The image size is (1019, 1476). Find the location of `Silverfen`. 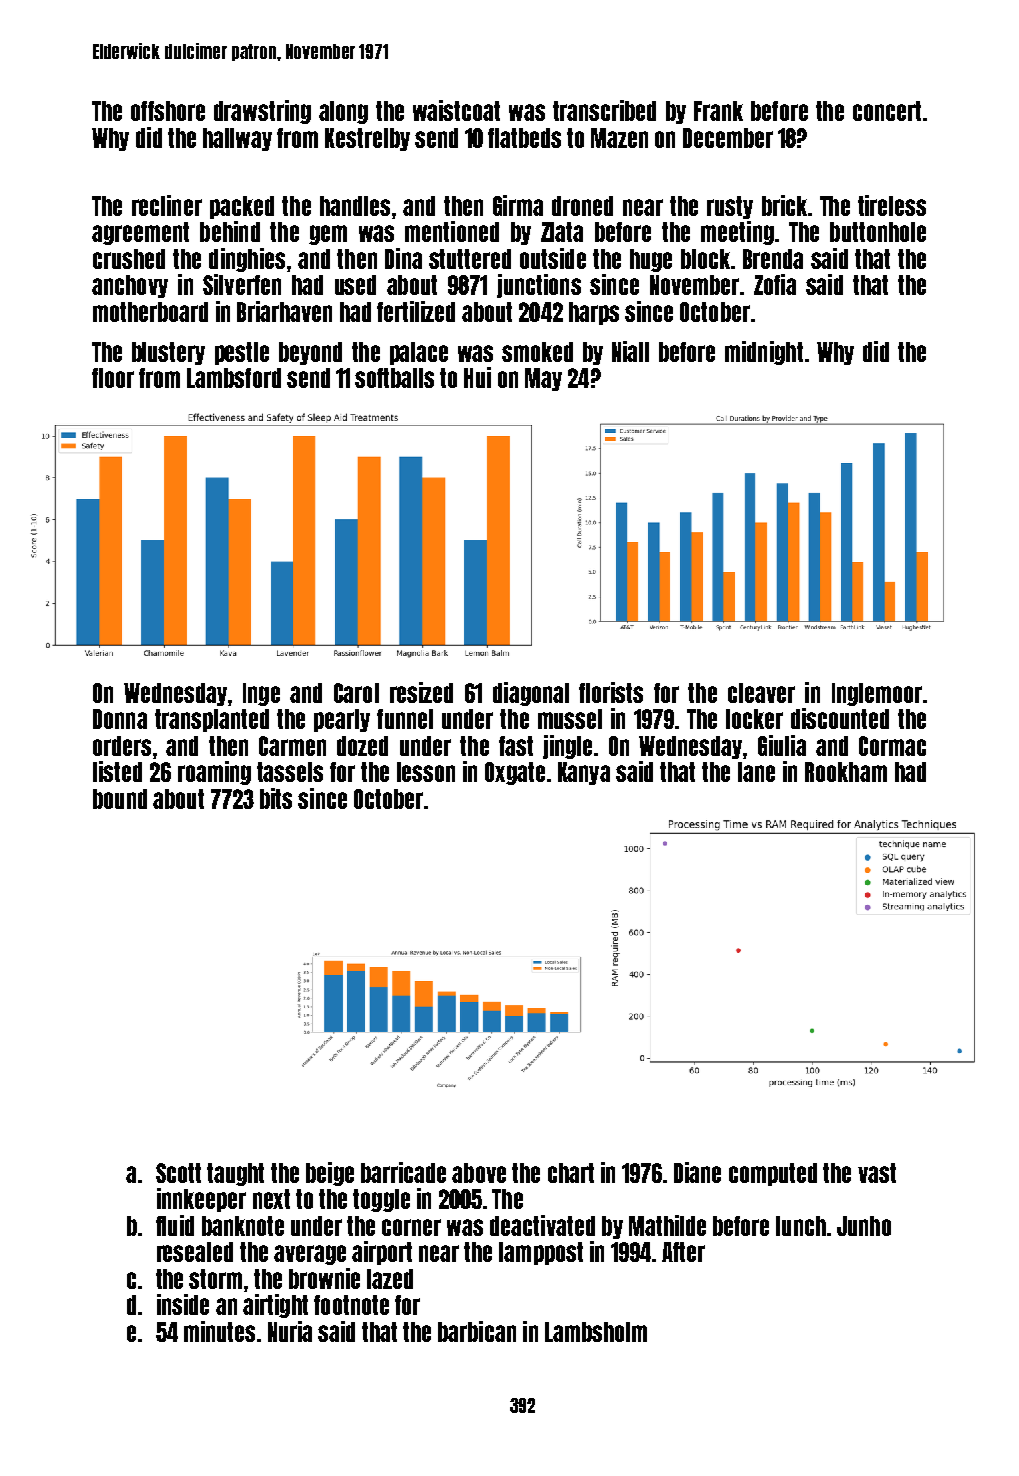

Silverfen is located at coordinates (242, 284).
